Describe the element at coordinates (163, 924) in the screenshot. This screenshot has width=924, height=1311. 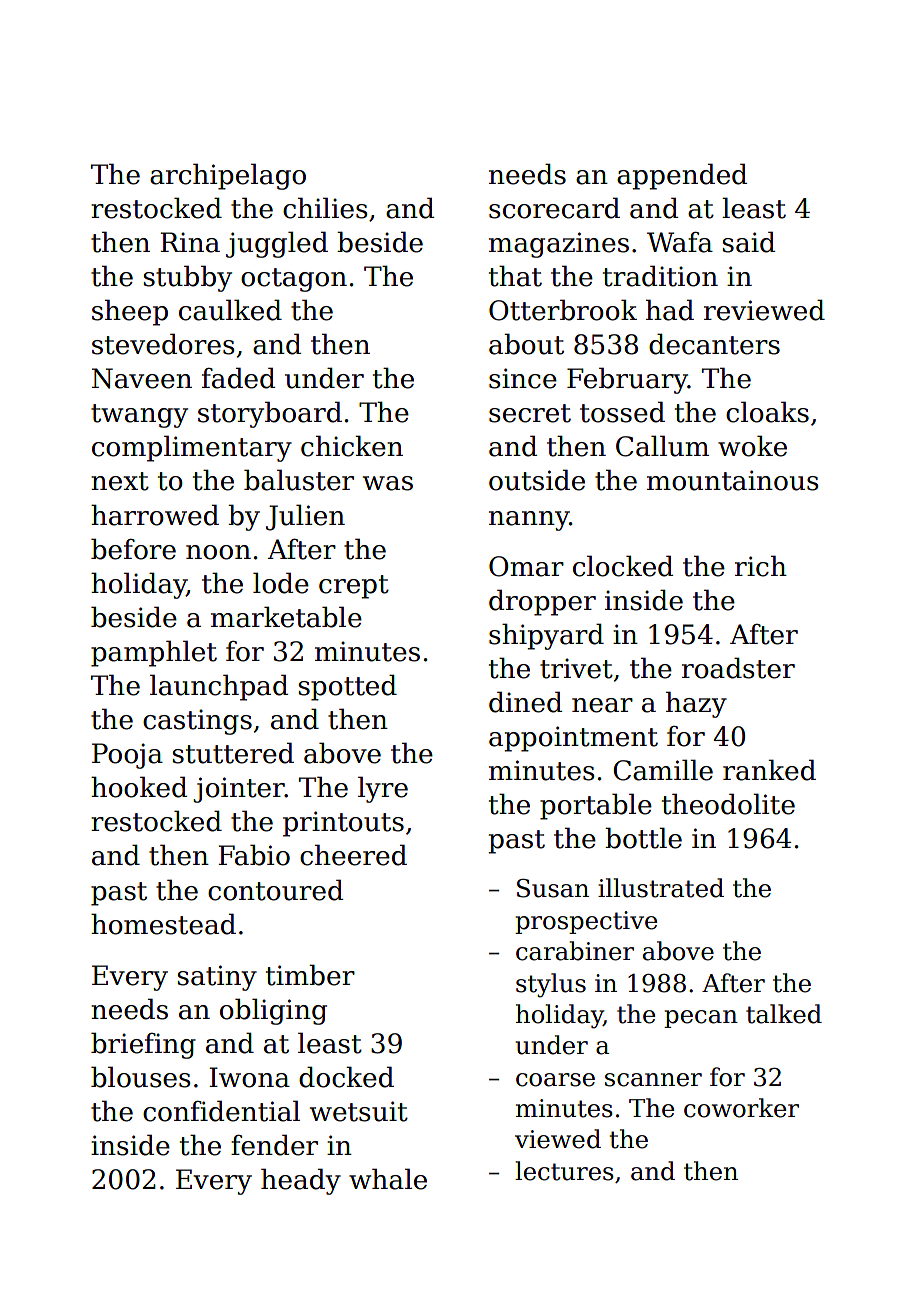
I see `homestead` at that location.
